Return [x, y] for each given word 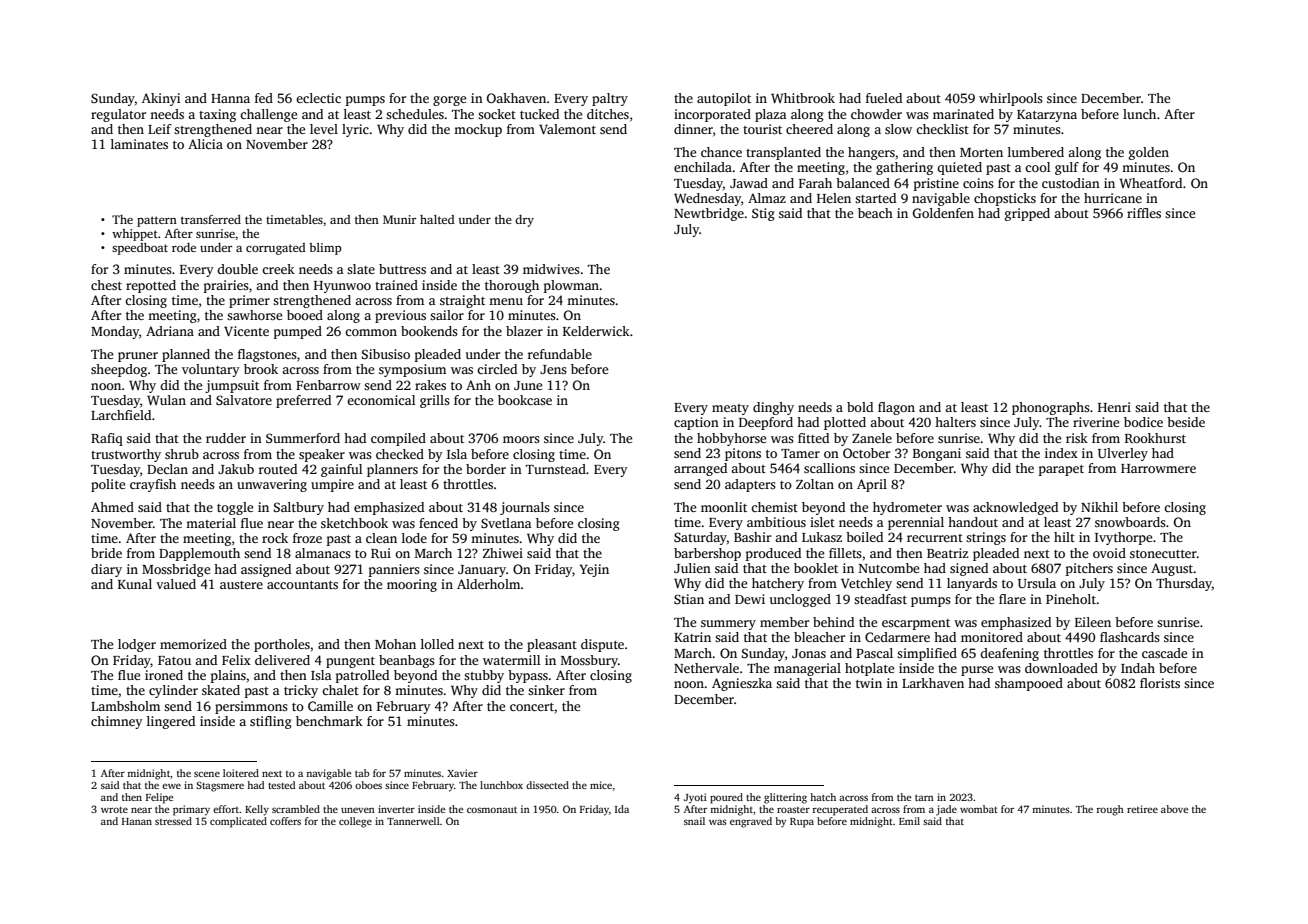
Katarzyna [1047, 116]
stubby [484, 676]
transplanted [783, 153]
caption [696, 423]
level [324, 129]
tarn [924, 798]
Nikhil [1099, 507]
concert [532, 707]
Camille [330, 706]
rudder [226, 438]
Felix [236, 660]
